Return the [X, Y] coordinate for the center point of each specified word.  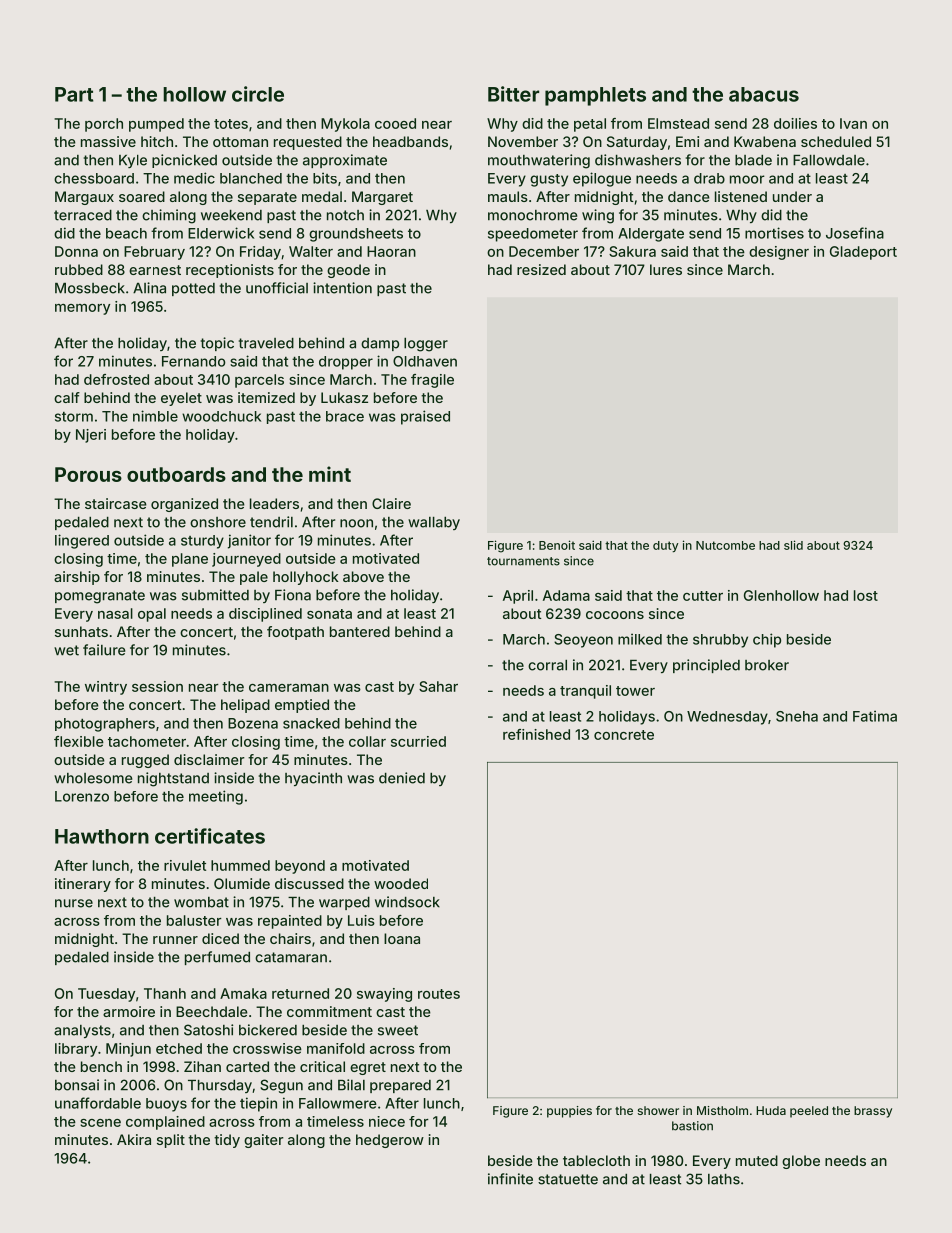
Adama [566, 595]
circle [258, 94]
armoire [129, 1011]
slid [793, 545]
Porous [88, 474]
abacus [764, 94]
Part [74, 94]
